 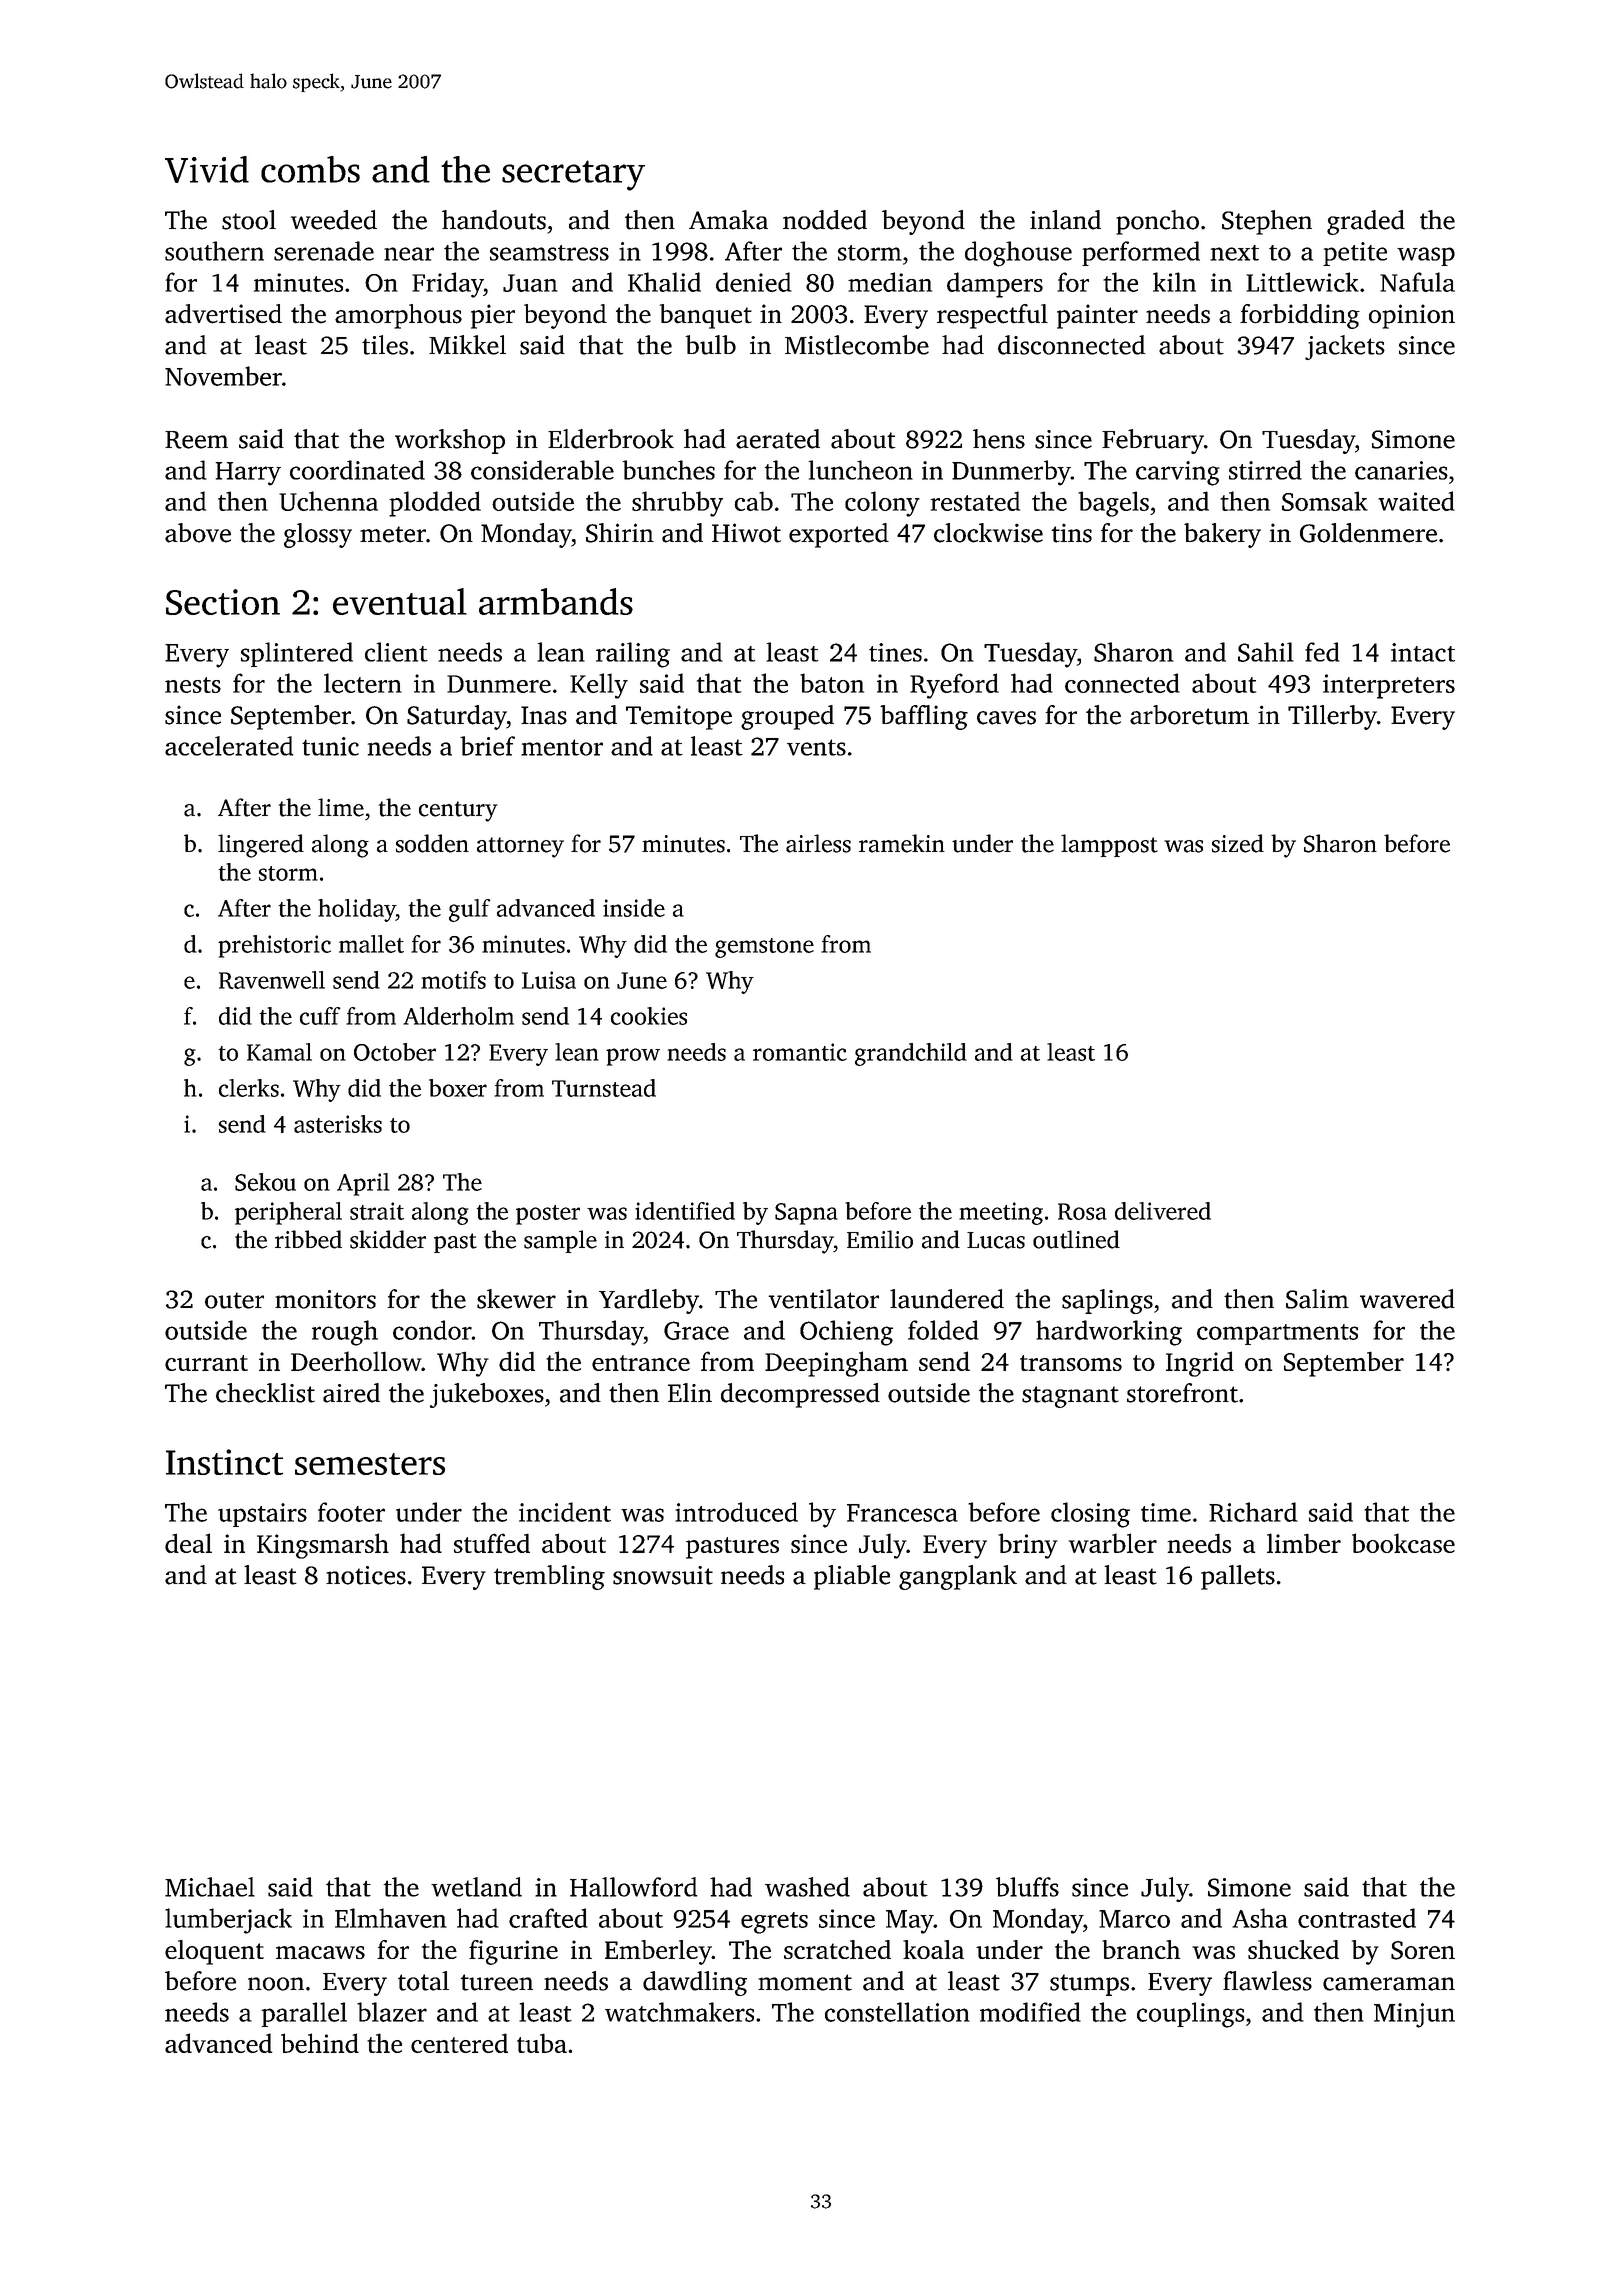 What do you see at coordinates (897, 2012) in the image?
I see `constellation` at bounding box center [897, 2012].
